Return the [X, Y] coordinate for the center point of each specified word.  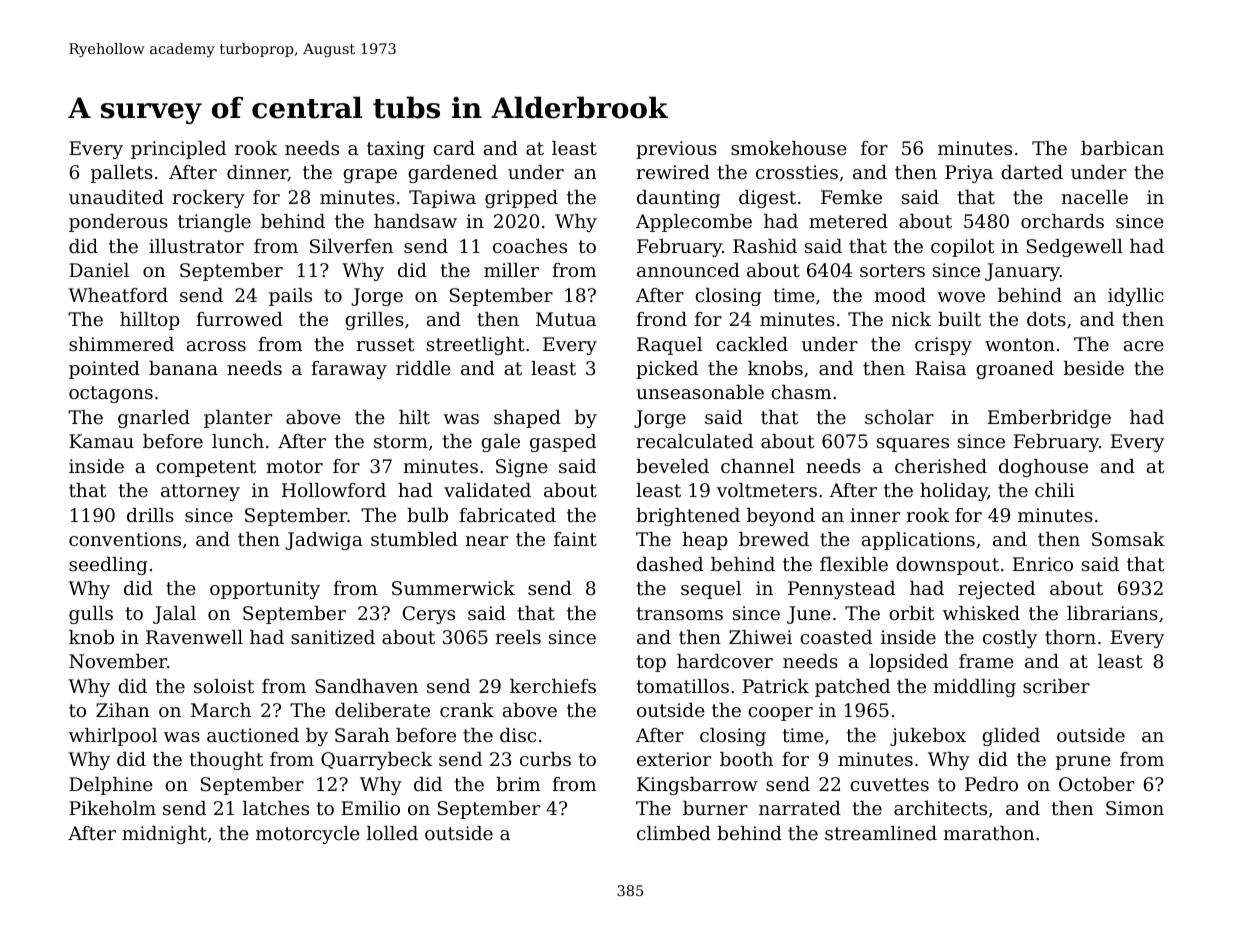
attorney [200, 492]
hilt [414, 417]
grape [370, 176]
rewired [673, 172]
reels [518, 637]
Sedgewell [1075, 248]
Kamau [101, 441]
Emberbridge [1049, 419]
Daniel [99, 270]
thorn [1070, 637]
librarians [1112, 613]
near [487, 541]
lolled [392, 833]
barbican [1122, 148]
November [118, 661]
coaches [530, 246]
